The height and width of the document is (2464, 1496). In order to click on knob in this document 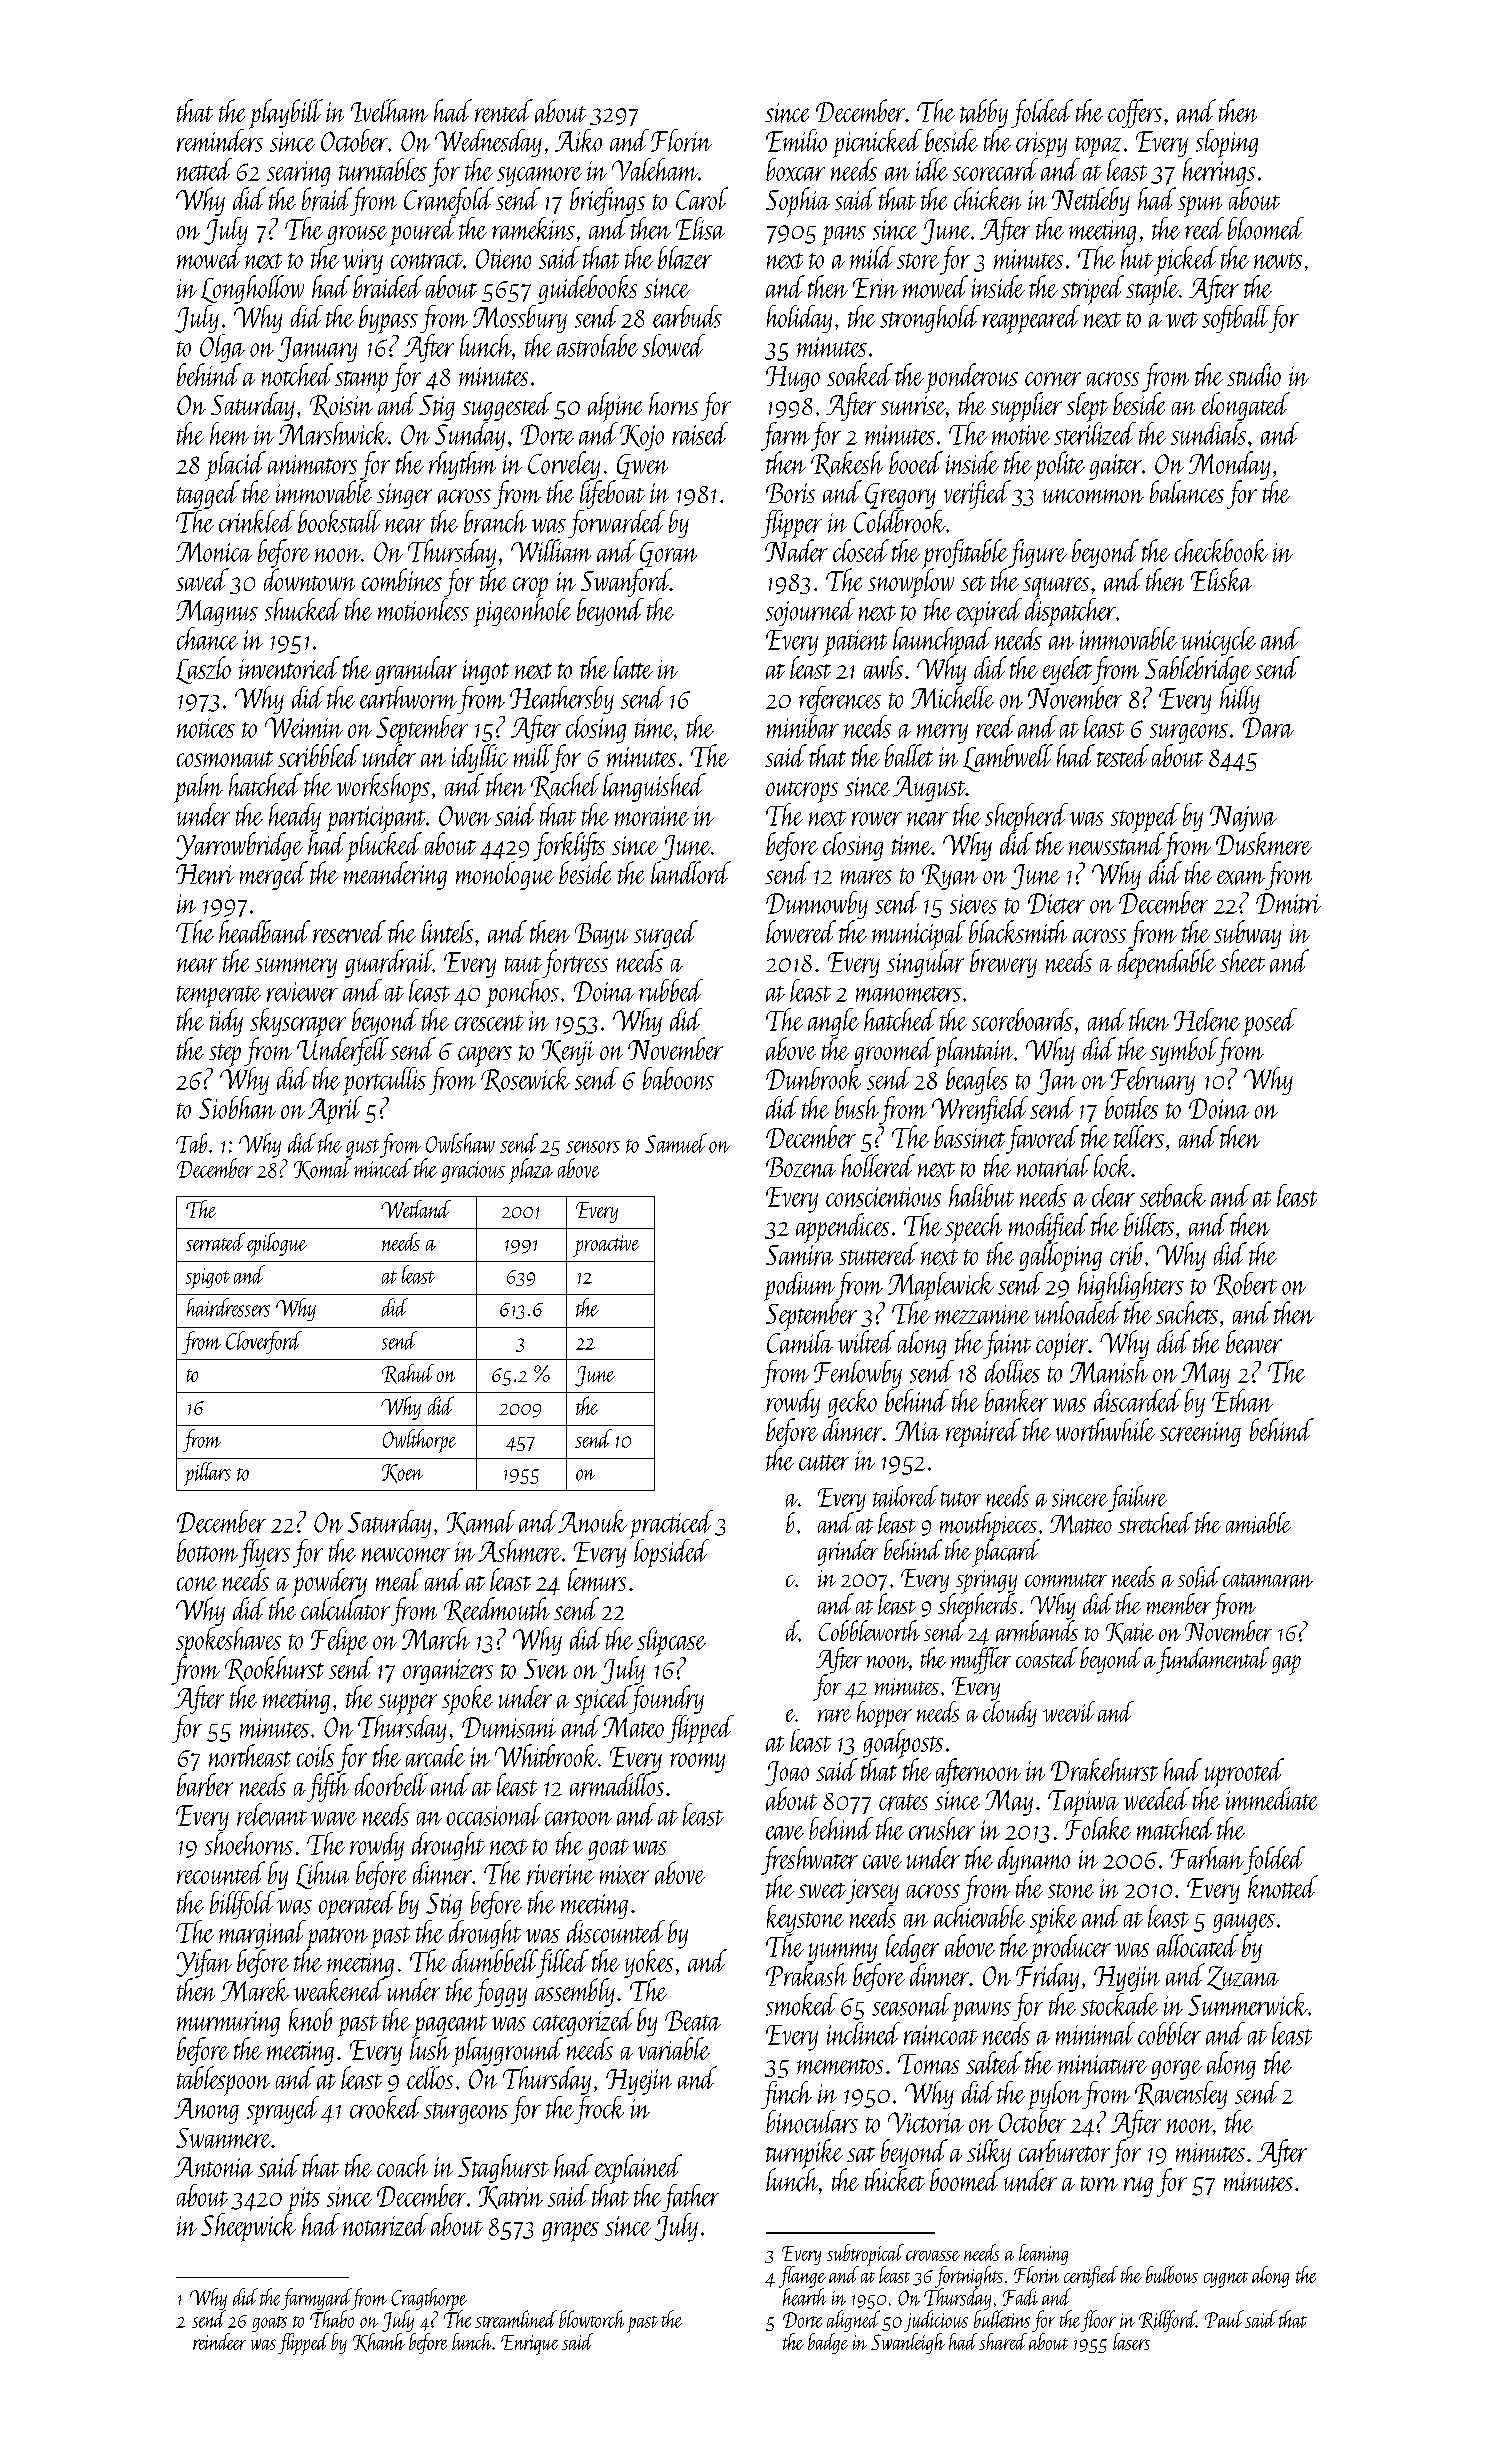, I will do `click(310, 2019)`.
